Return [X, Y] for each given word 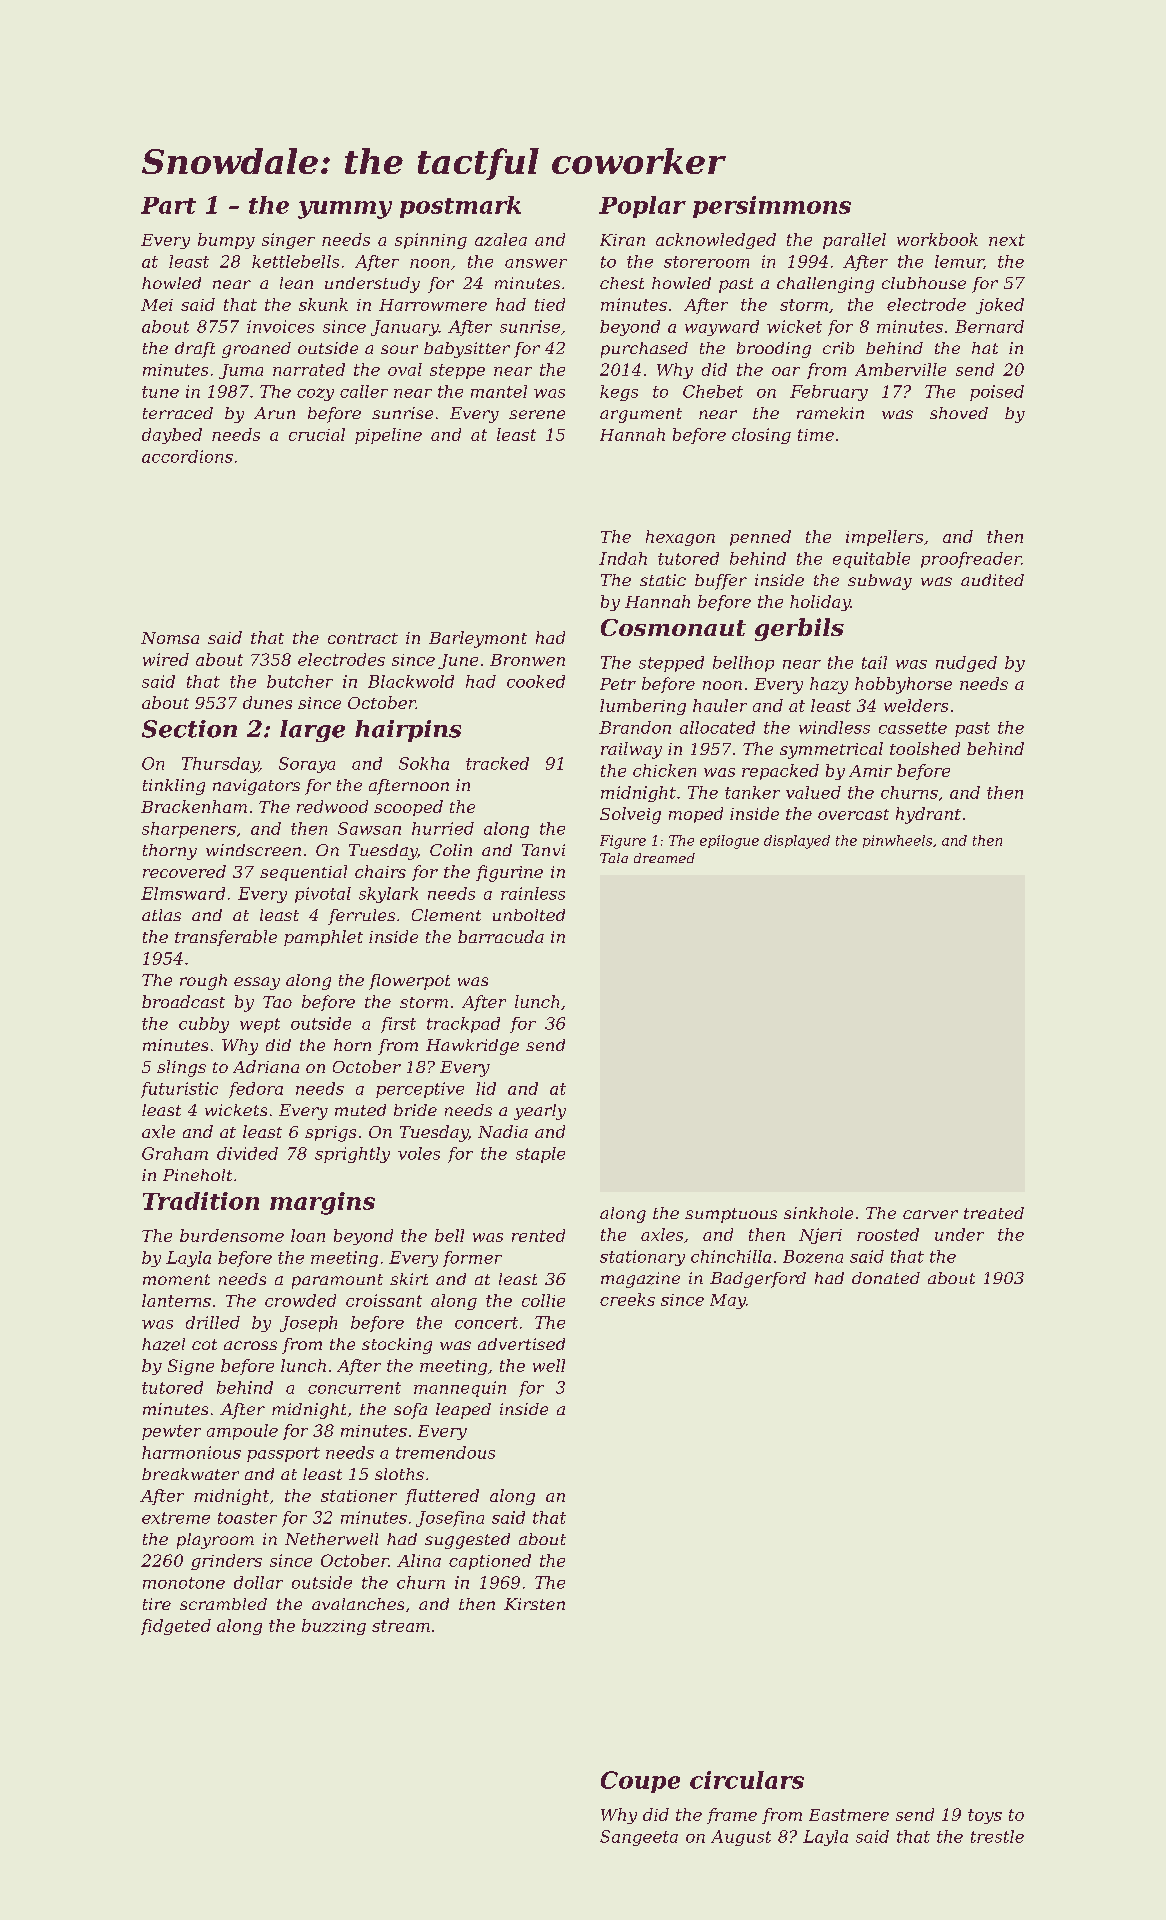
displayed [797, 842]
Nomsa [170, 638]
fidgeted [176, 1627]
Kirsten [534, 1604]
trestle [997, 1836]
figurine [509, 873]
